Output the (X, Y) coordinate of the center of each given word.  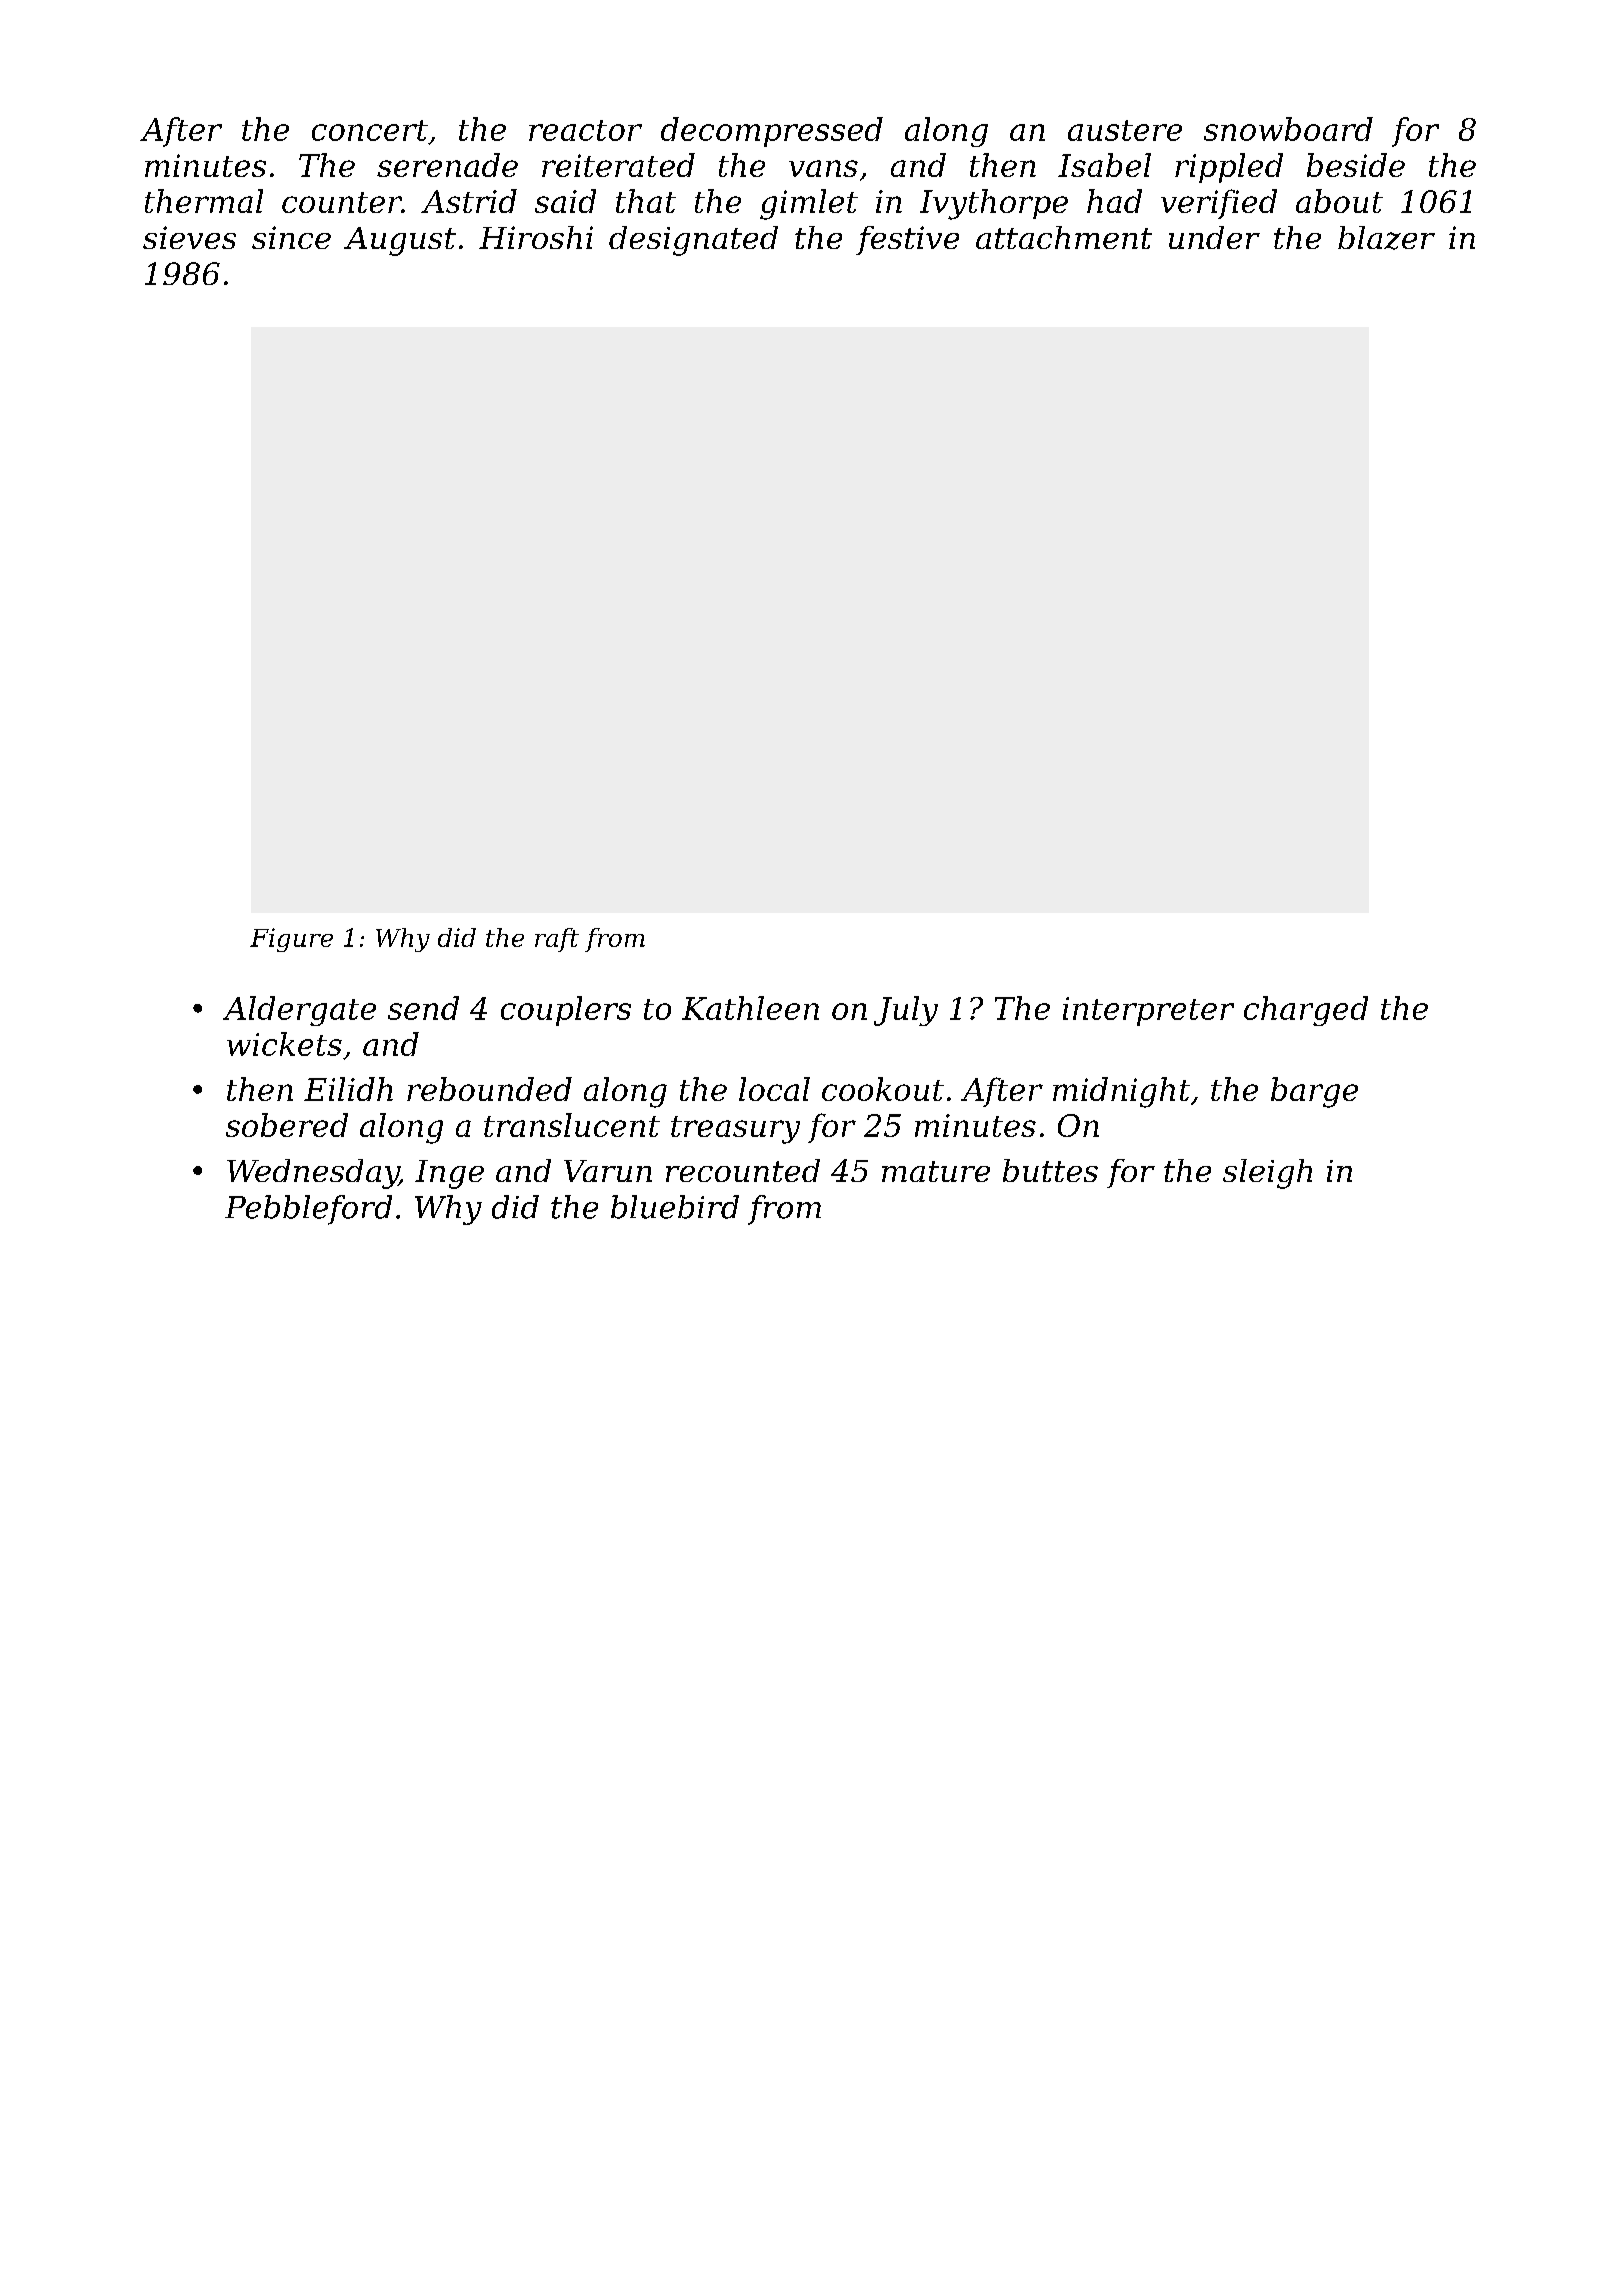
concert (370, 130)
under (1214, 237)
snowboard (1288, 129)
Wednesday (313, 1174)
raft (557, 940)
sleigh (1267, 1174)
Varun (608, 1171)
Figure (291, 940)
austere (1125, 130)
